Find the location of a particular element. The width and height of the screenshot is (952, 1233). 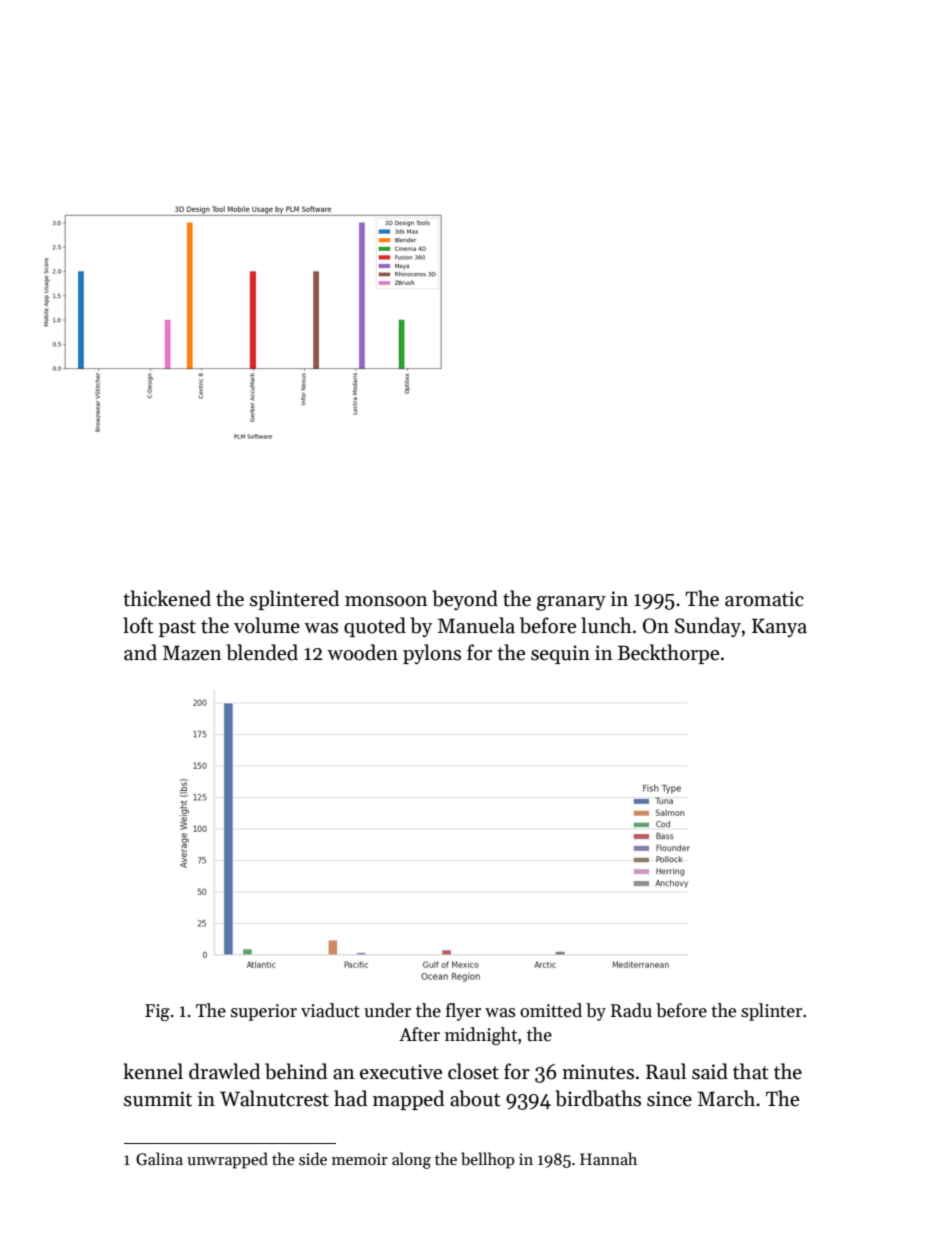

wooden is located at coordinates (362, 652).
